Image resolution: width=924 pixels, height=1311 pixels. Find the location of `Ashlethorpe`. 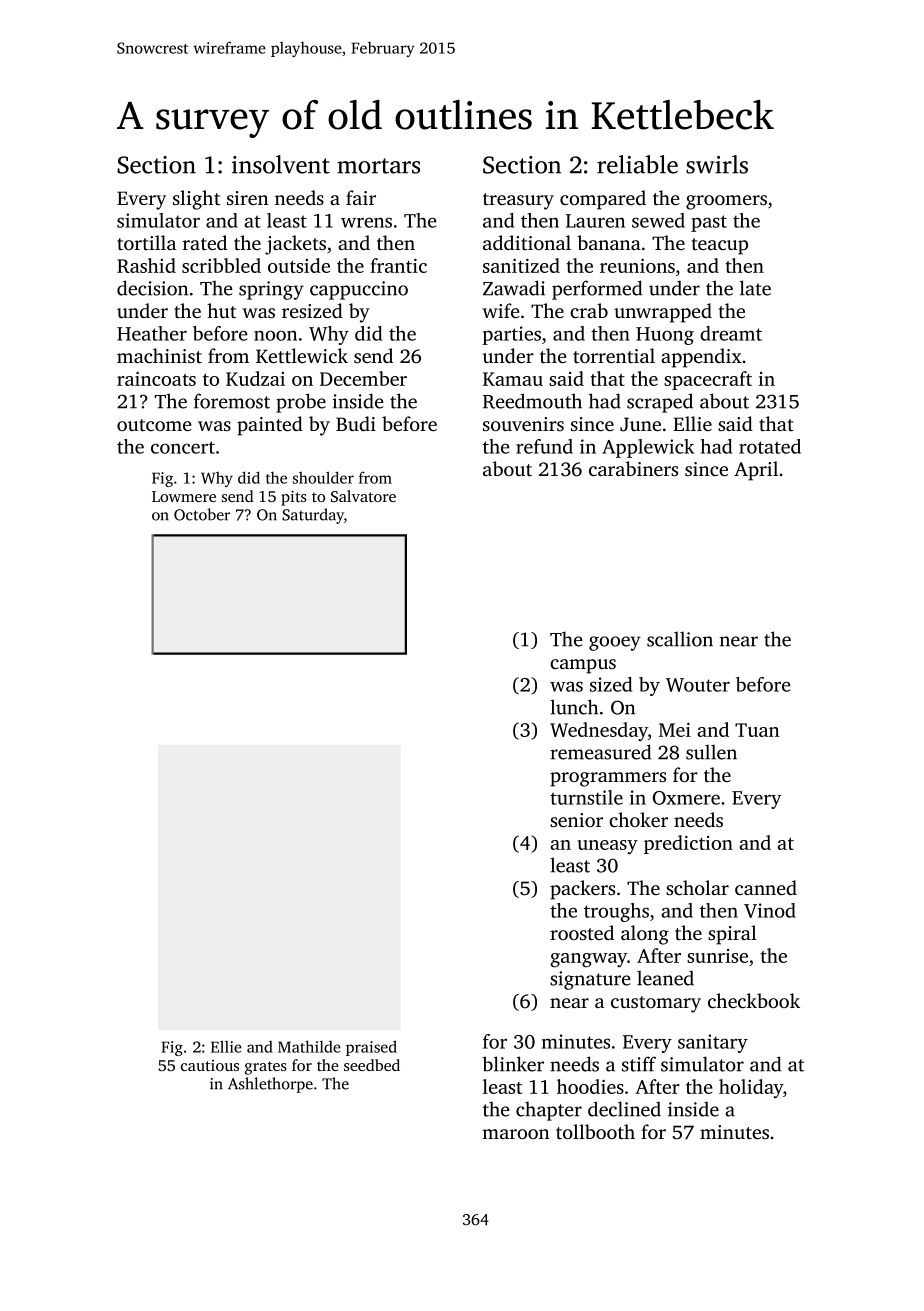

Ashlethorpe is located at coordinates (270, 1085).
